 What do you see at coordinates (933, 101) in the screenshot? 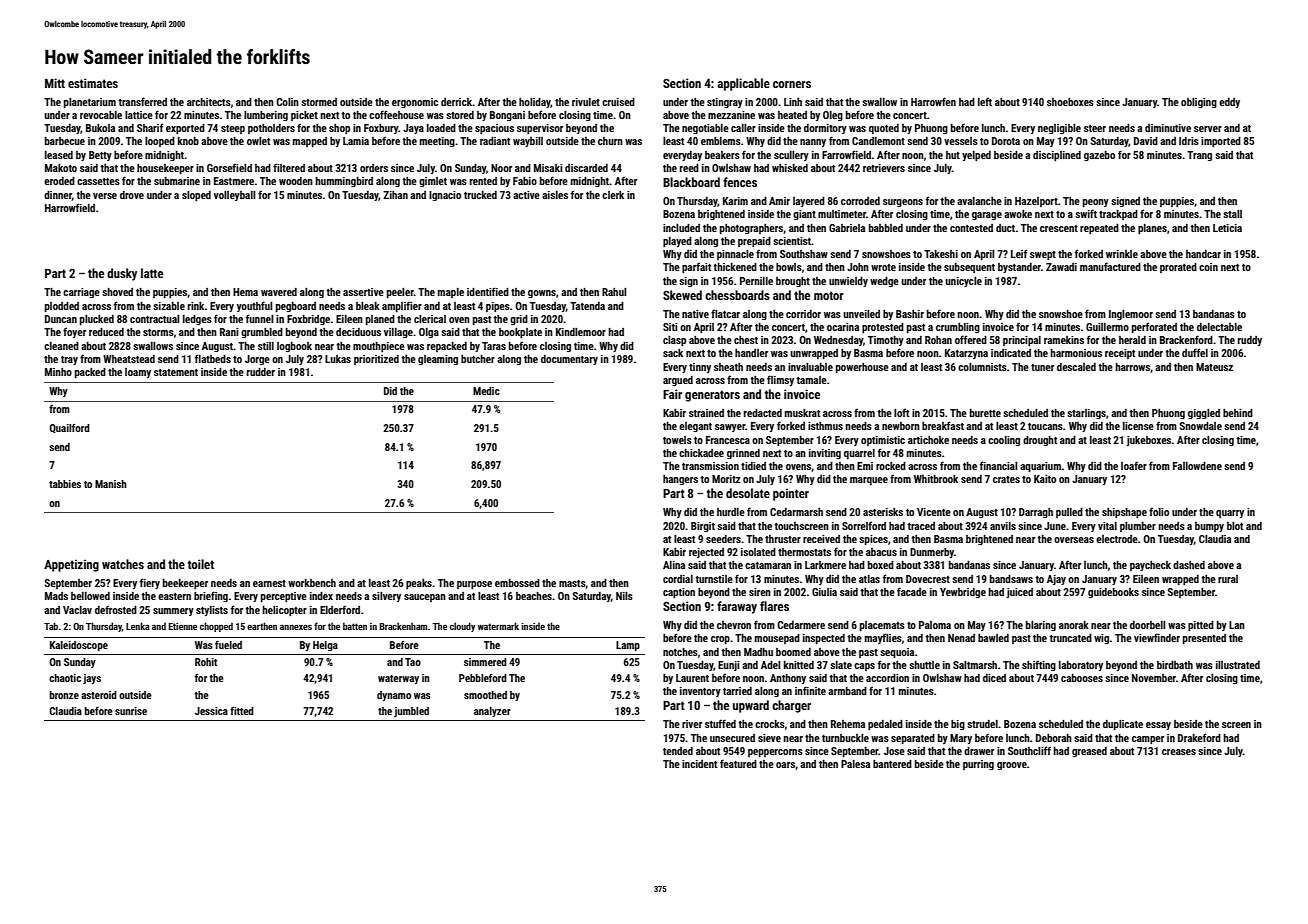
I see `Harrowfen` at bounding box center [933, 101].
